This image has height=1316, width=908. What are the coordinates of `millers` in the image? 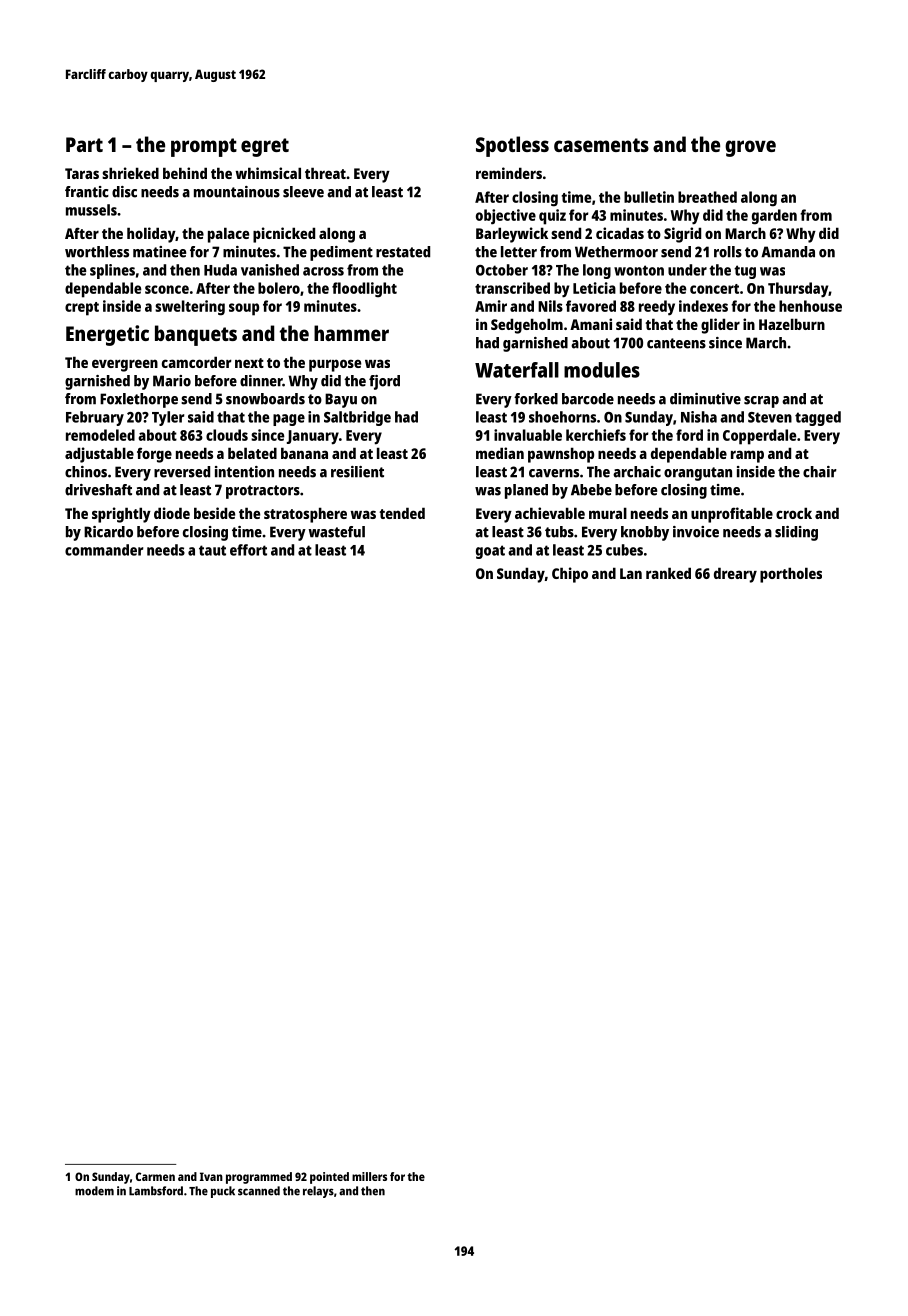 It's located at (369, 1176).
